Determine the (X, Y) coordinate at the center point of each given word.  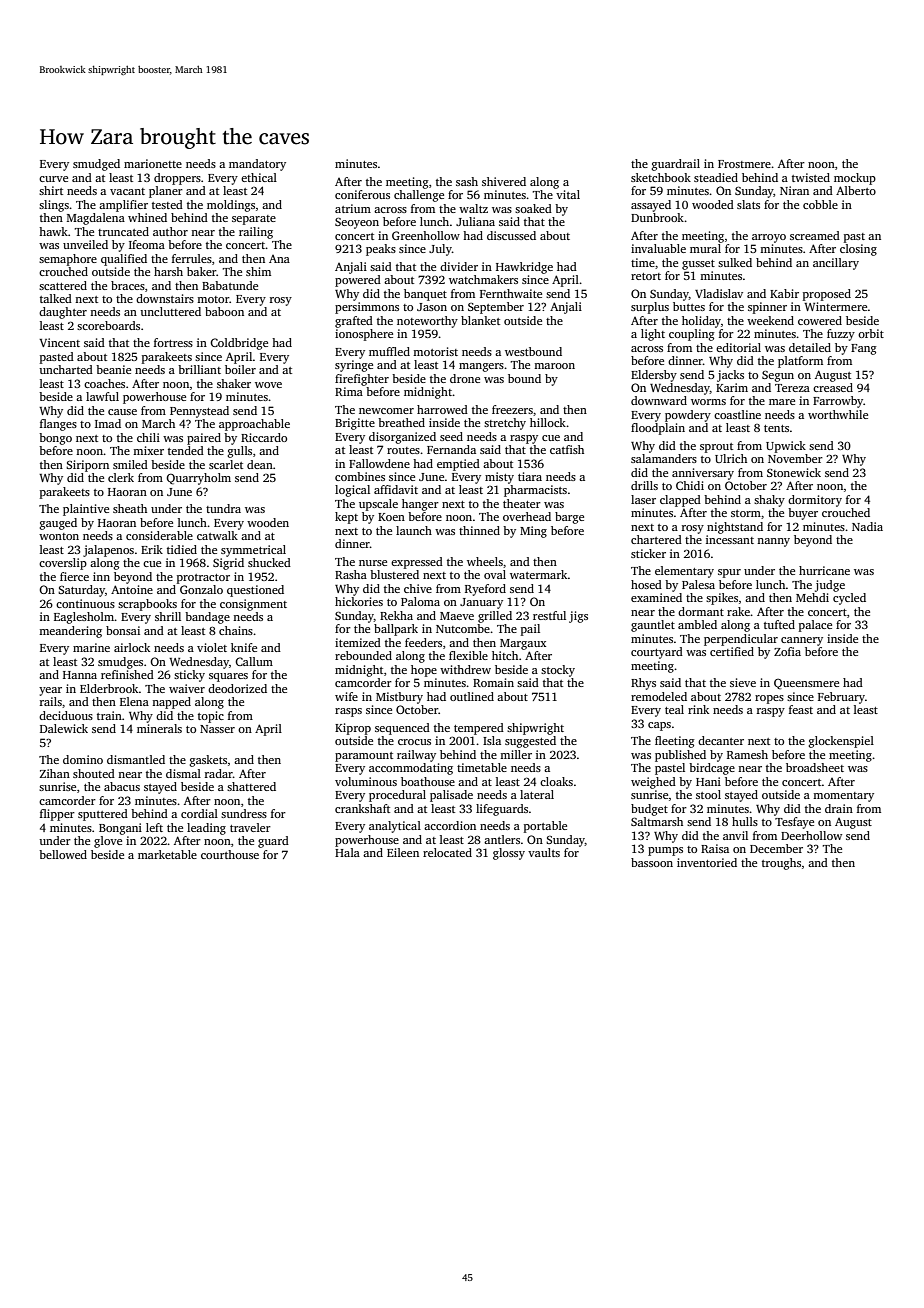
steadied (716, 177)
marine (91, 647)
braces (128, 285)
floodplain (658, 429)
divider (459, 266)
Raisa (715, 848)
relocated (447, 852)
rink (698, 709)
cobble (820, 204)
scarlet (226, 464)
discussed (511, 235)
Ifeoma (147, 244)
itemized (358, 642)
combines (360, 476)
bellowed (63, 854)
